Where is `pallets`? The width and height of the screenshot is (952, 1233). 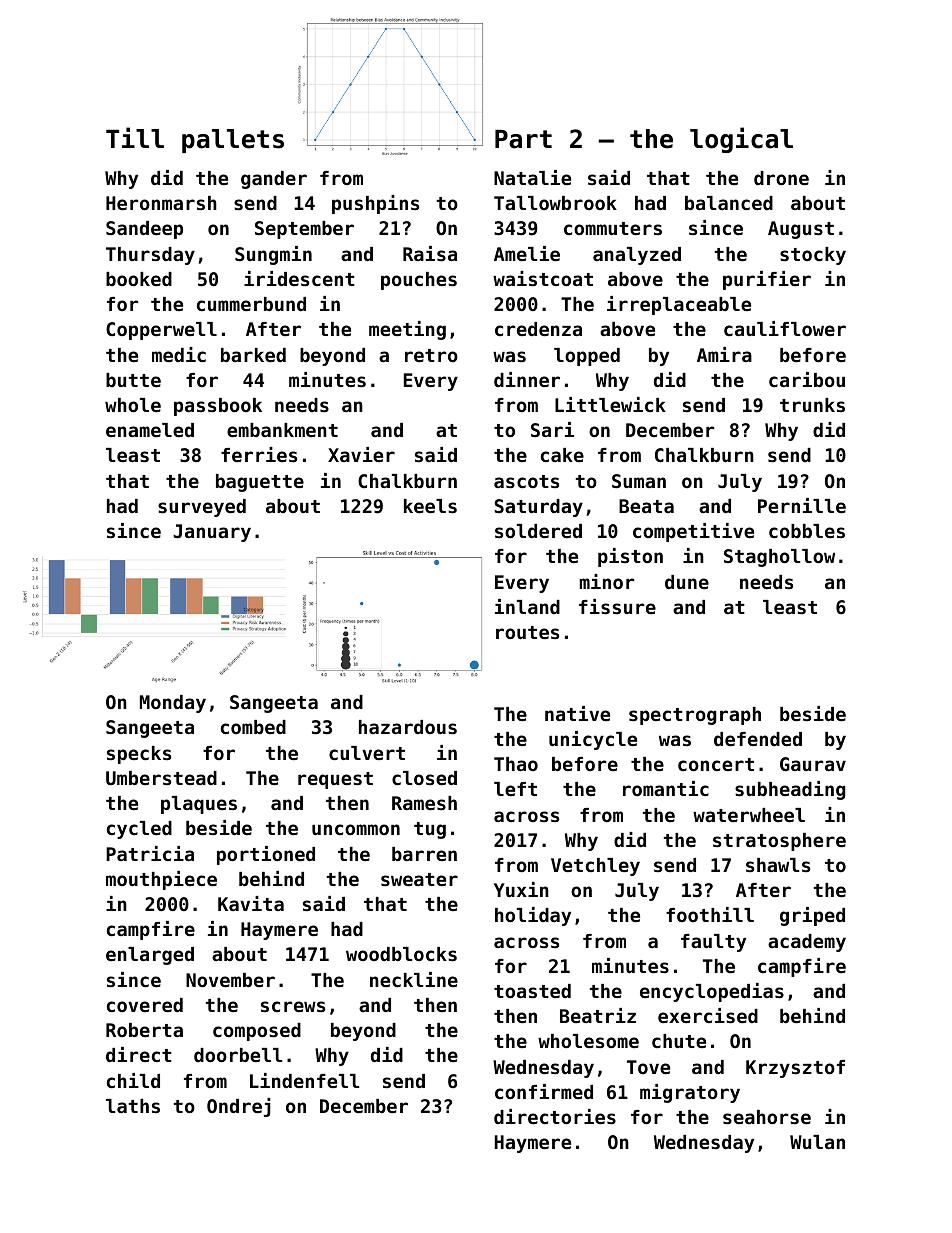 pallets is located at coordinates (233, 141).
